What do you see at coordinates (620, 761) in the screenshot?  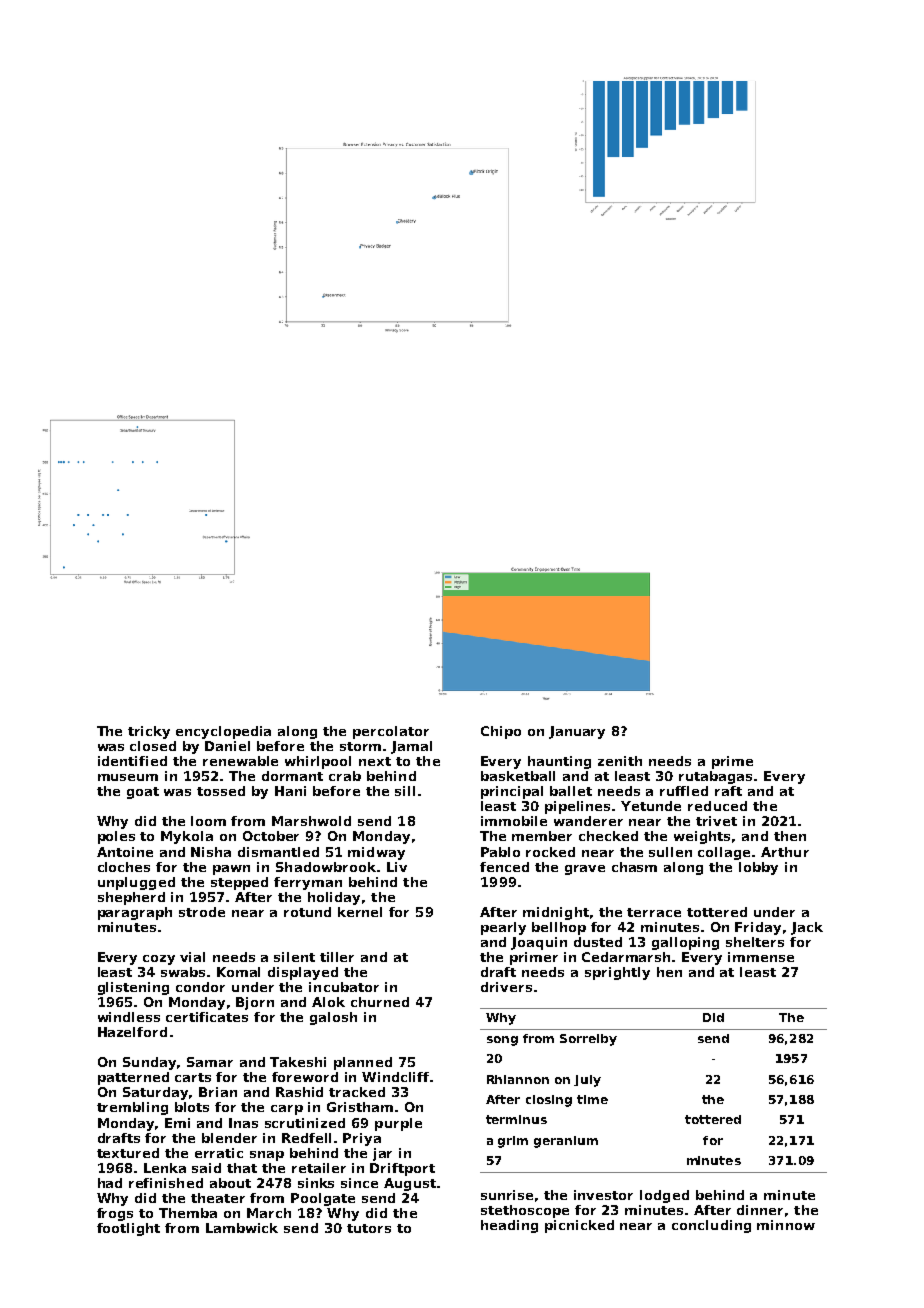 I see `zenith` at bounding box center [620, 761].
